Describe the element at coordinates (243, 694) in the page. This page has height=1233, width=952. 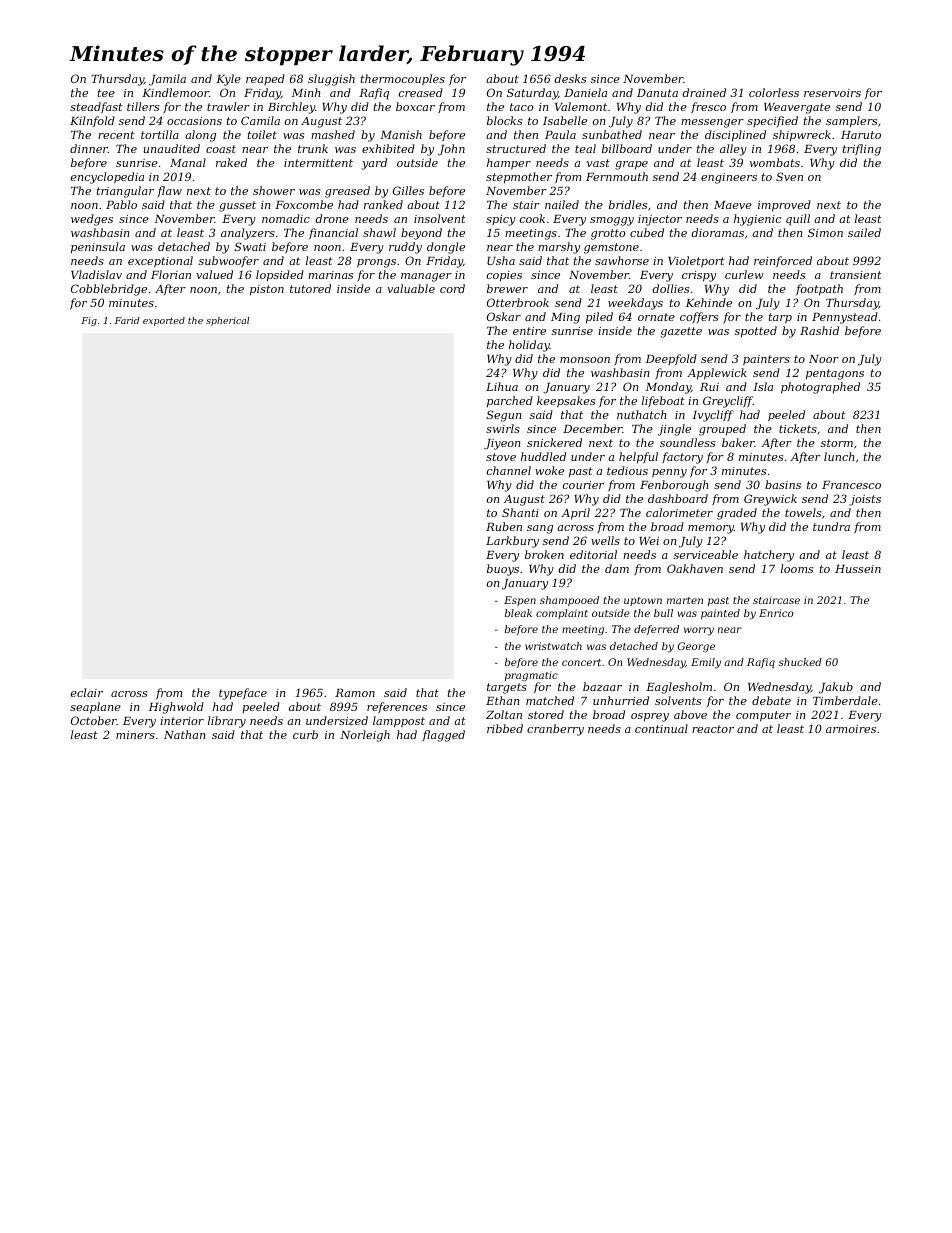
I see `typeface` at that location.
